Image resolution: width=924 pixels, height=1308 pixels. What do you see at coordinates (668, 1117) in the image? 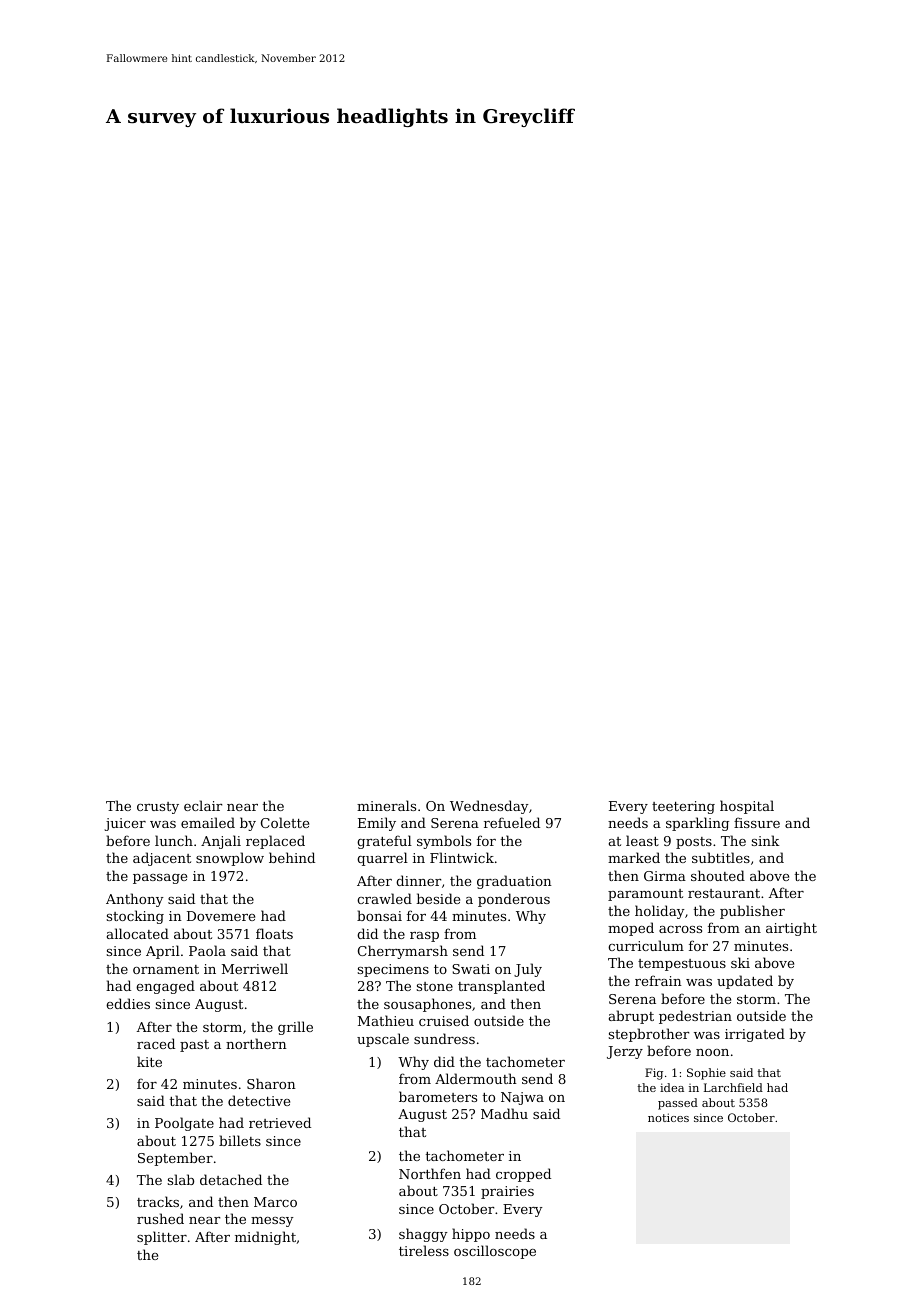
I see `notices` at bounding box center [668, 1117].
